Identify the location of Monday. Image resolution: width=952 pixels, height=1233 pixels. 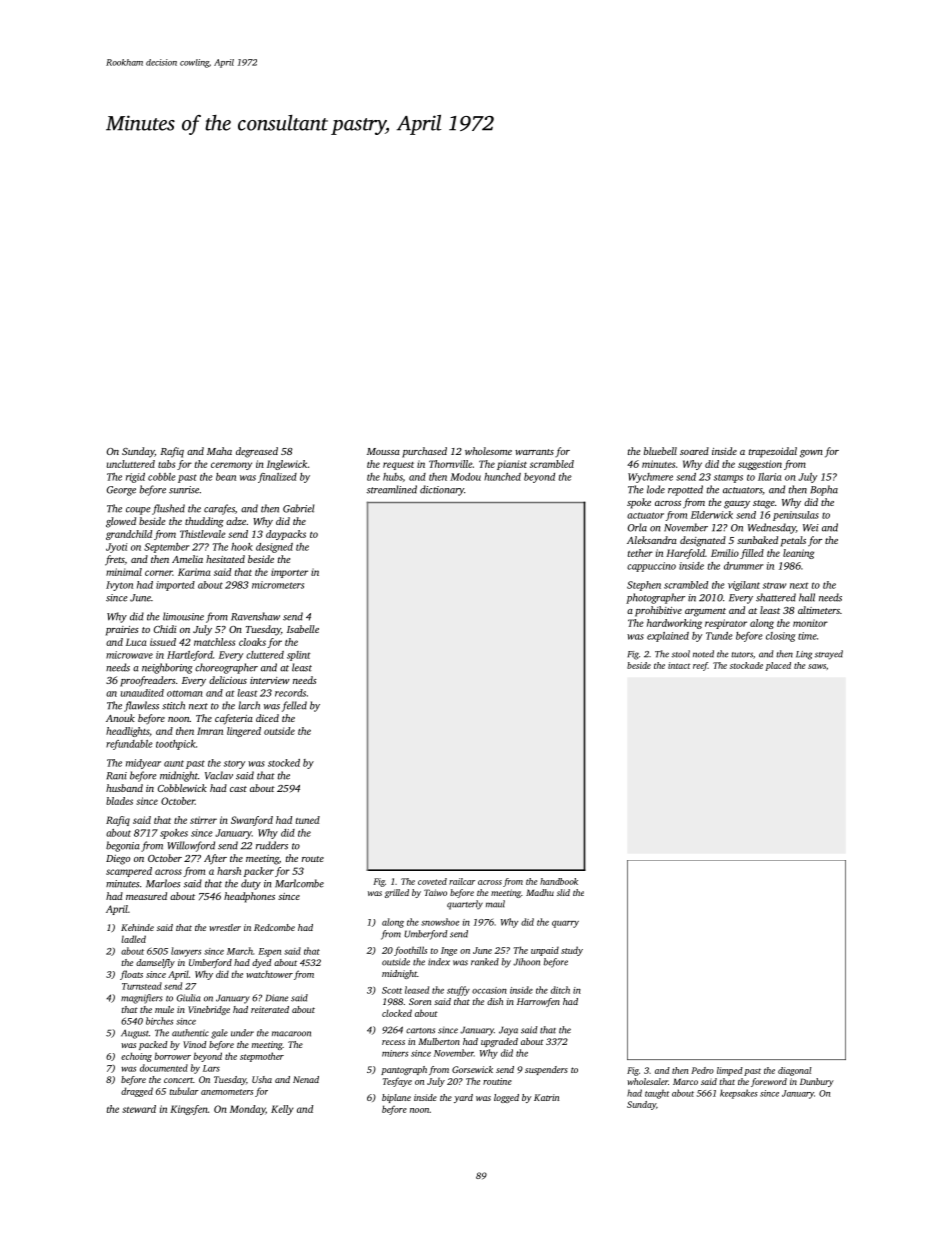
(247, 1110).
